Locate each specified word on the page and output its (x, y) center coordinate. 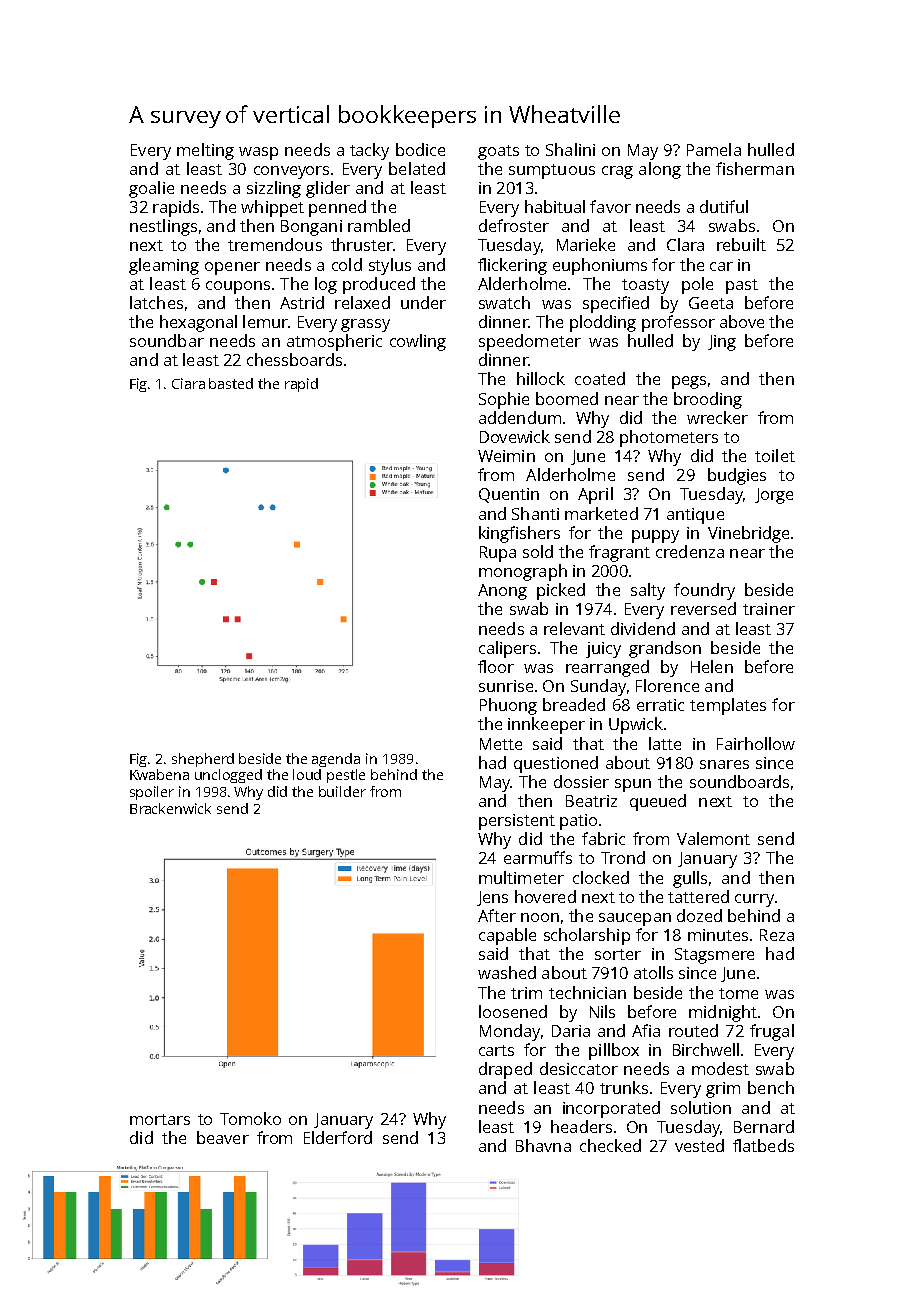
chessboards (294, 359)
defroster (514, 225)
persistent (517, 822)
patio (578, 822)
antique (695, 516)
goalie (151, 189)
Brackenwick (170, 808)
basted (231, 383)
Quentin (509, 495)
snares (724, 764)
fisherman (755, 168)
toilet (775, 455)
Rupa (498, 554)
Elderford (338, 1137)
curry (754, 900)
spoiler (152, 793)
